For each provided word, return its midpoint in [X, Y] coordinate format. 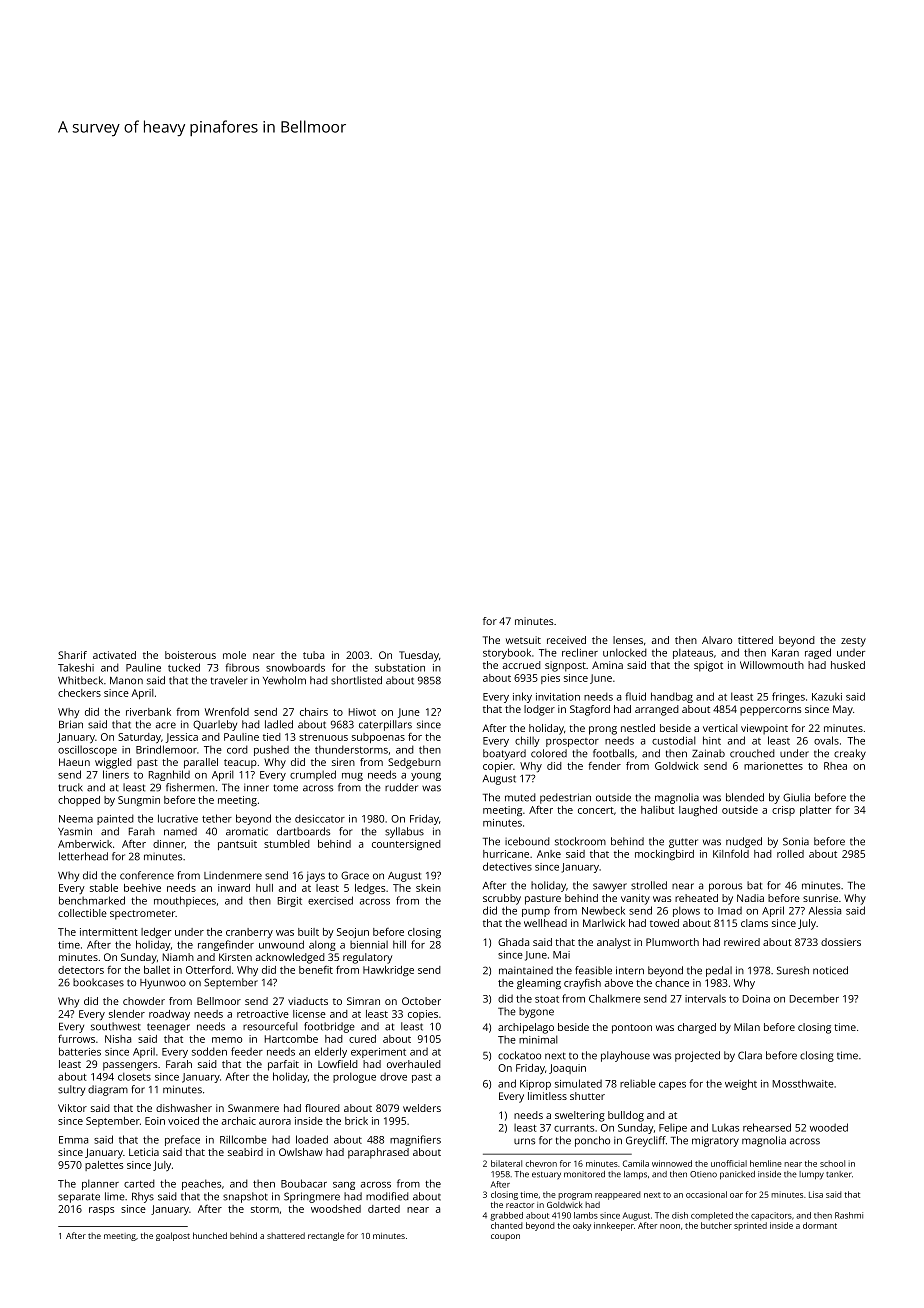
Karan [785, 653]
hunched [210, 1235]
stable [104, 888]
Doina [756, 999]
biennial [369, 945]
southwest [116, 1026]
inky [522, 697]
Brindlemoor [166, 749]
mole [234, 655]
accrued [522, 665]
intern [630, 970]
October [421, 1001]
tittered [755, 640]
